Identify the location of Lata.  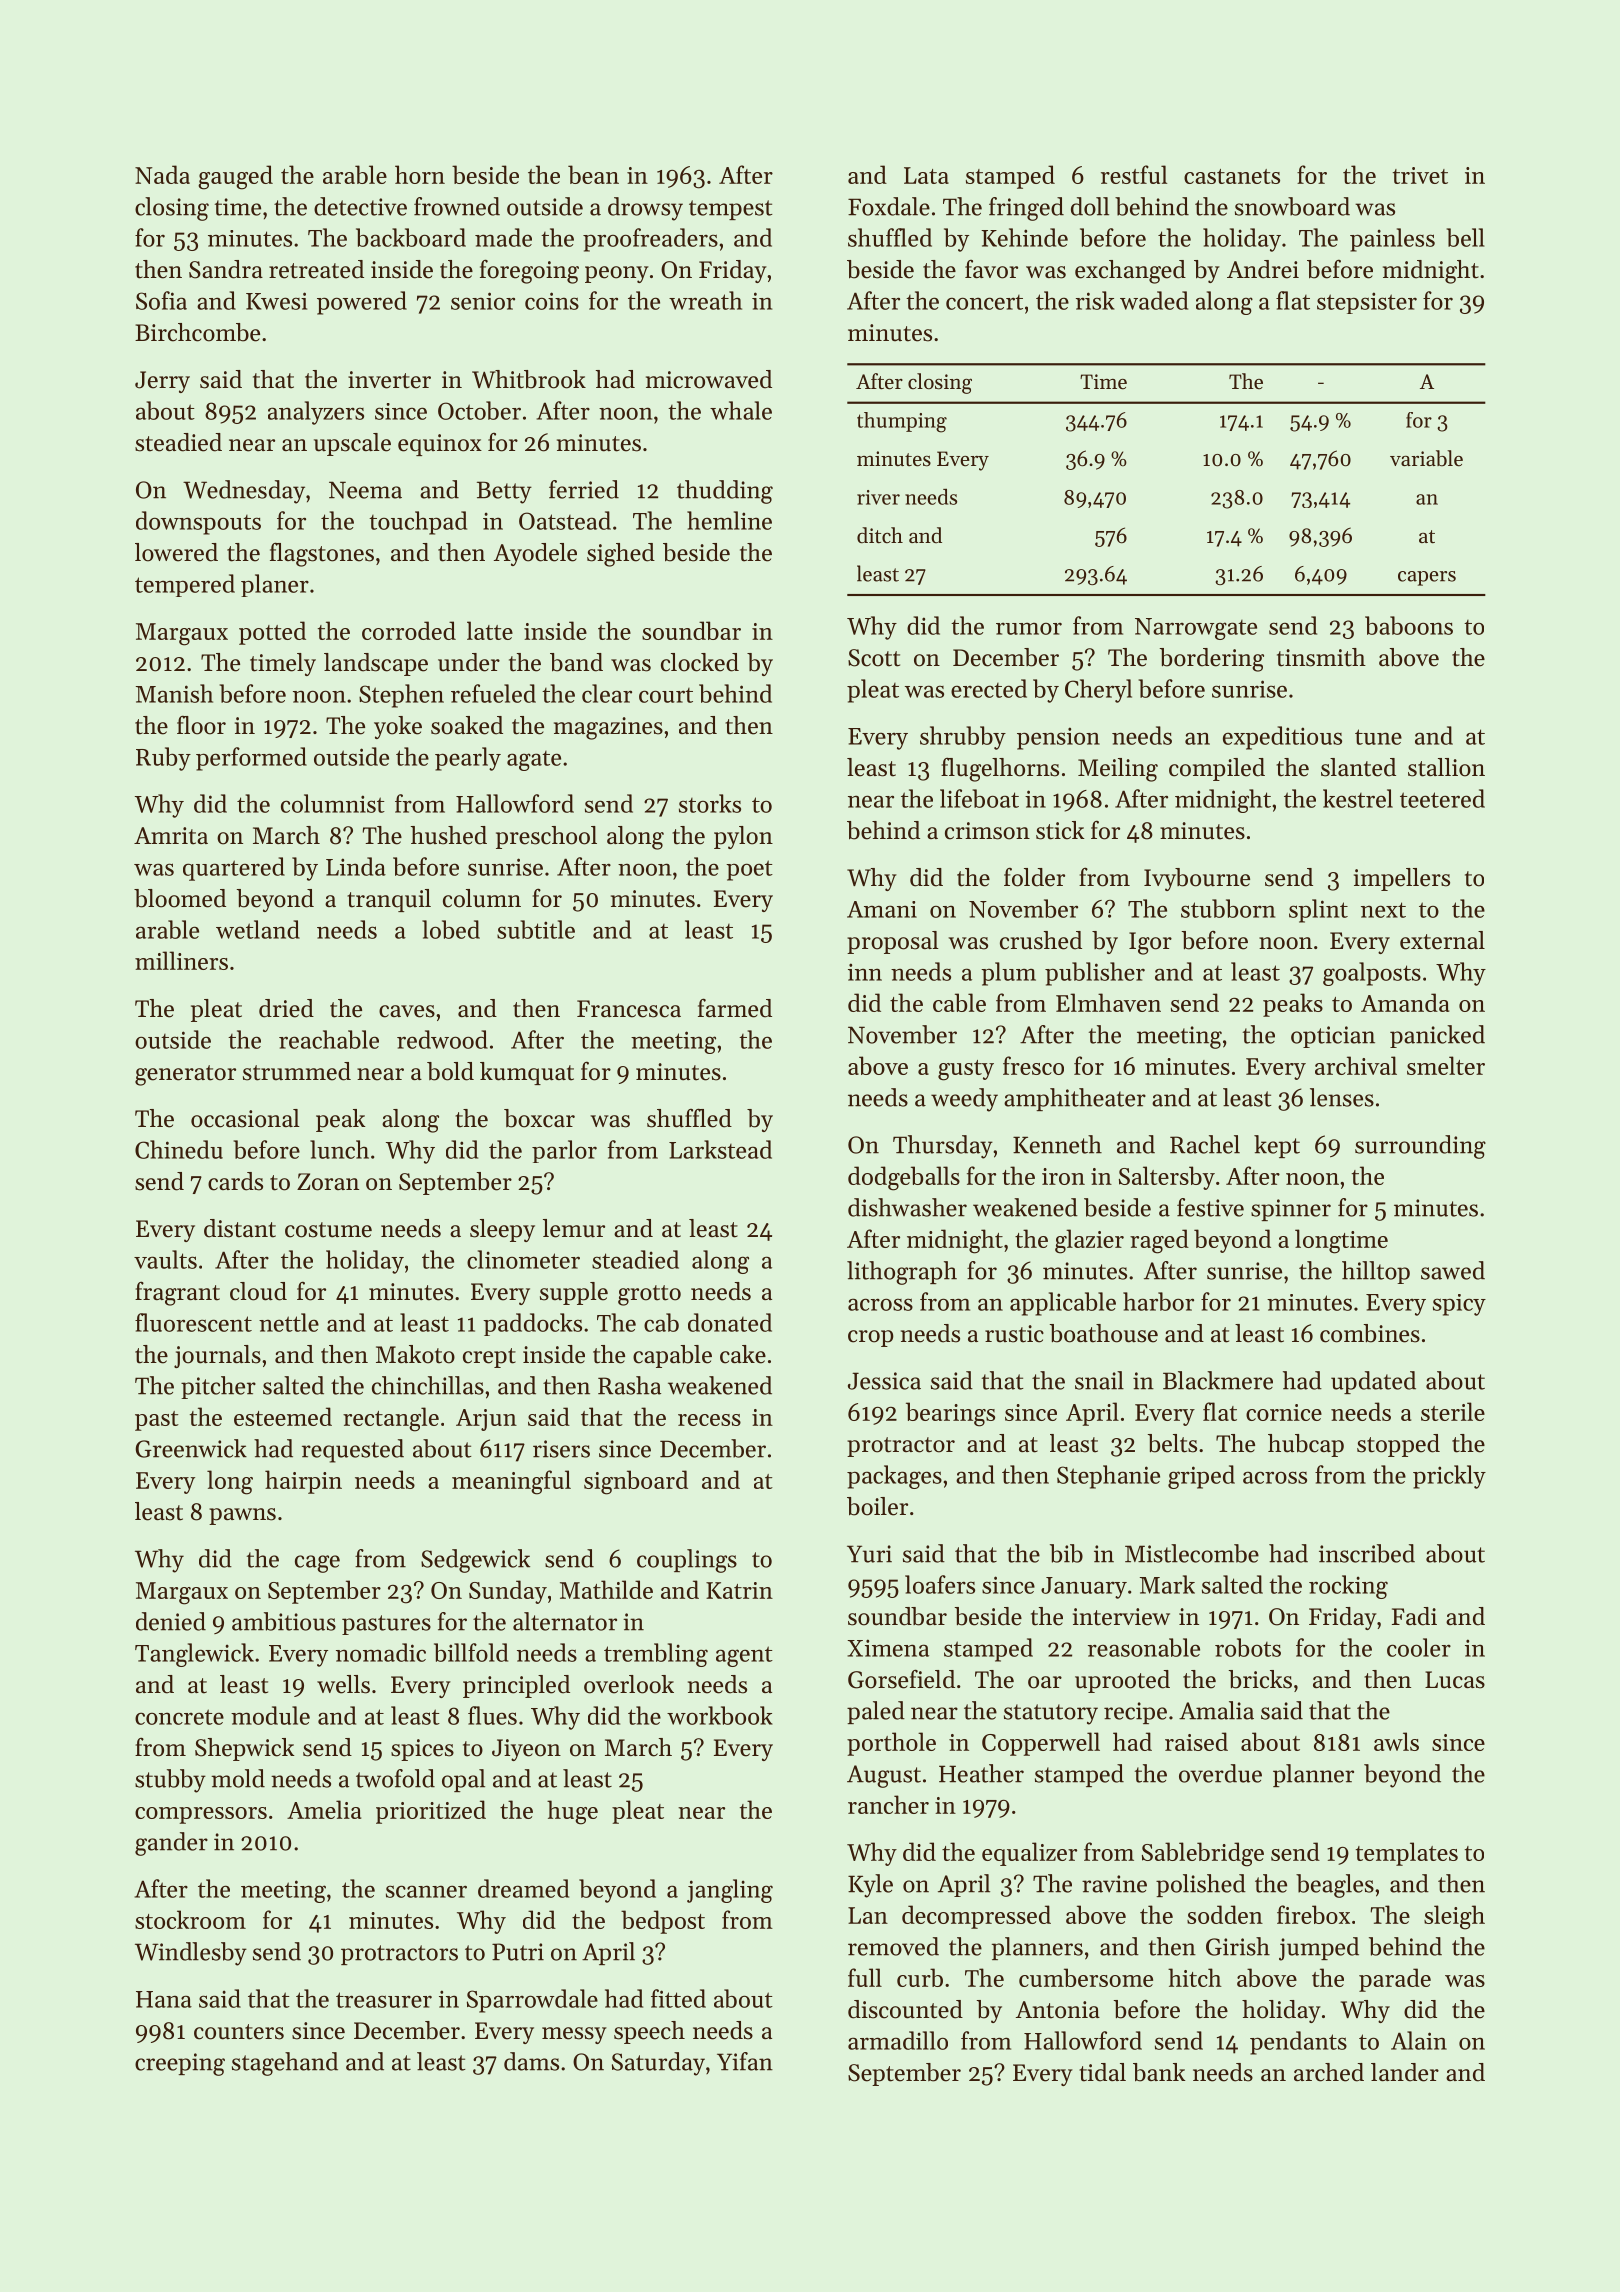
(926, 175).
